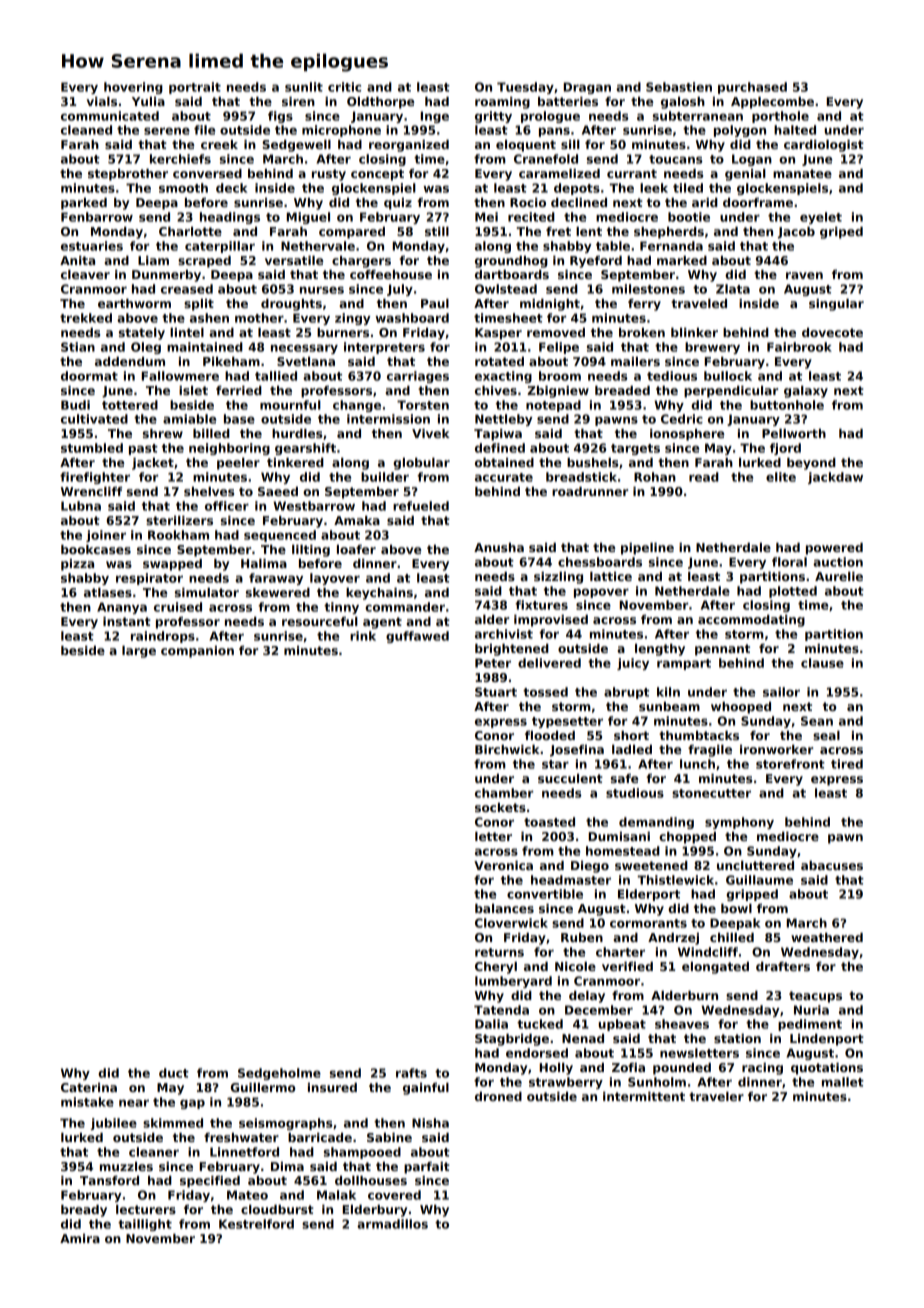 Image resolution: width=924 pixels, height=1308 pixels. Describe the element at coordinates (392, 1224) in the screenshot. I see `armadillos` at that location.
